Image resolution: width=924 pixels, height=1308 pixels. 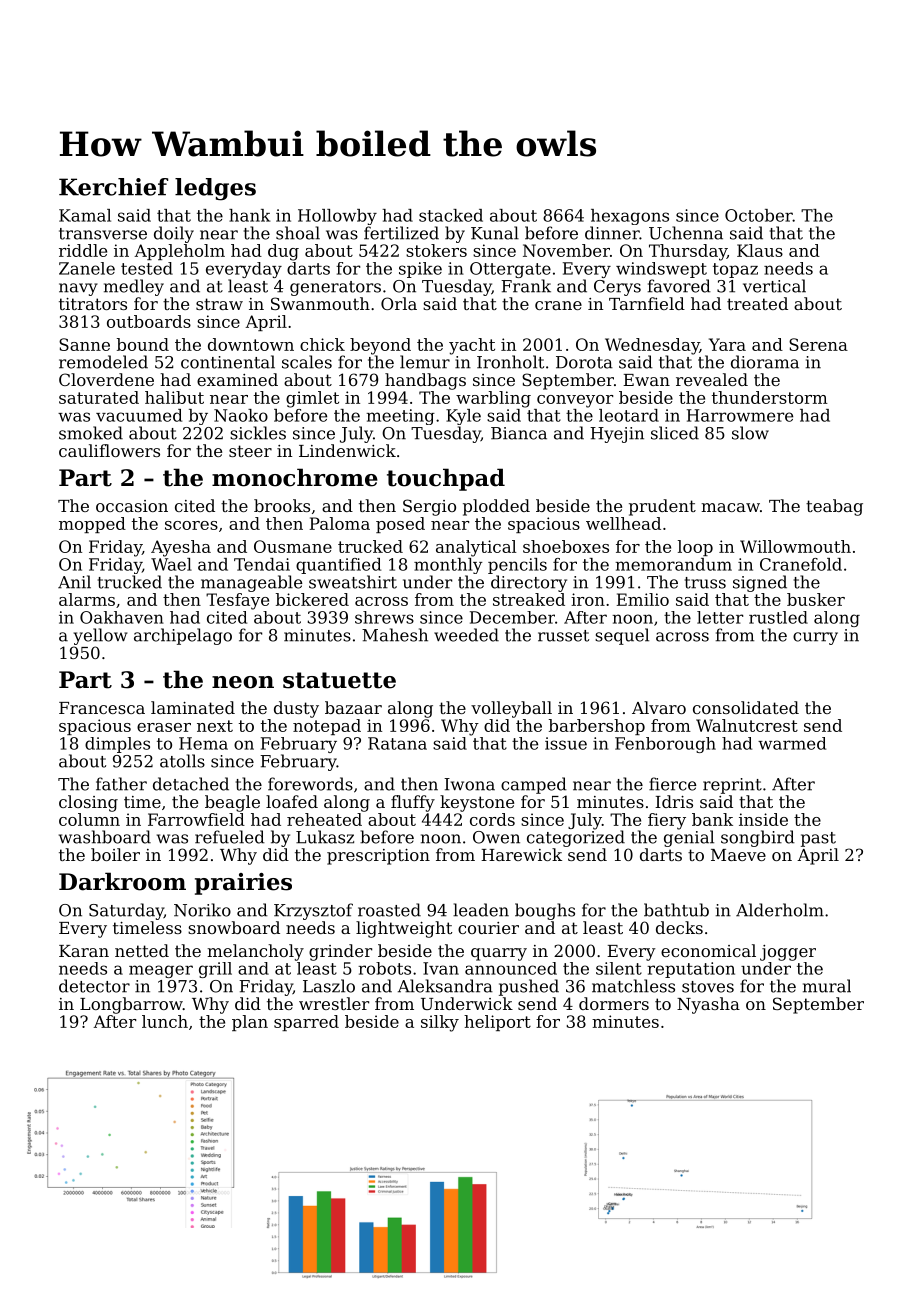 What do you see at coordinates (563, 636) in the screenshot?
I see `russet` at bounding box center [563, 636].
